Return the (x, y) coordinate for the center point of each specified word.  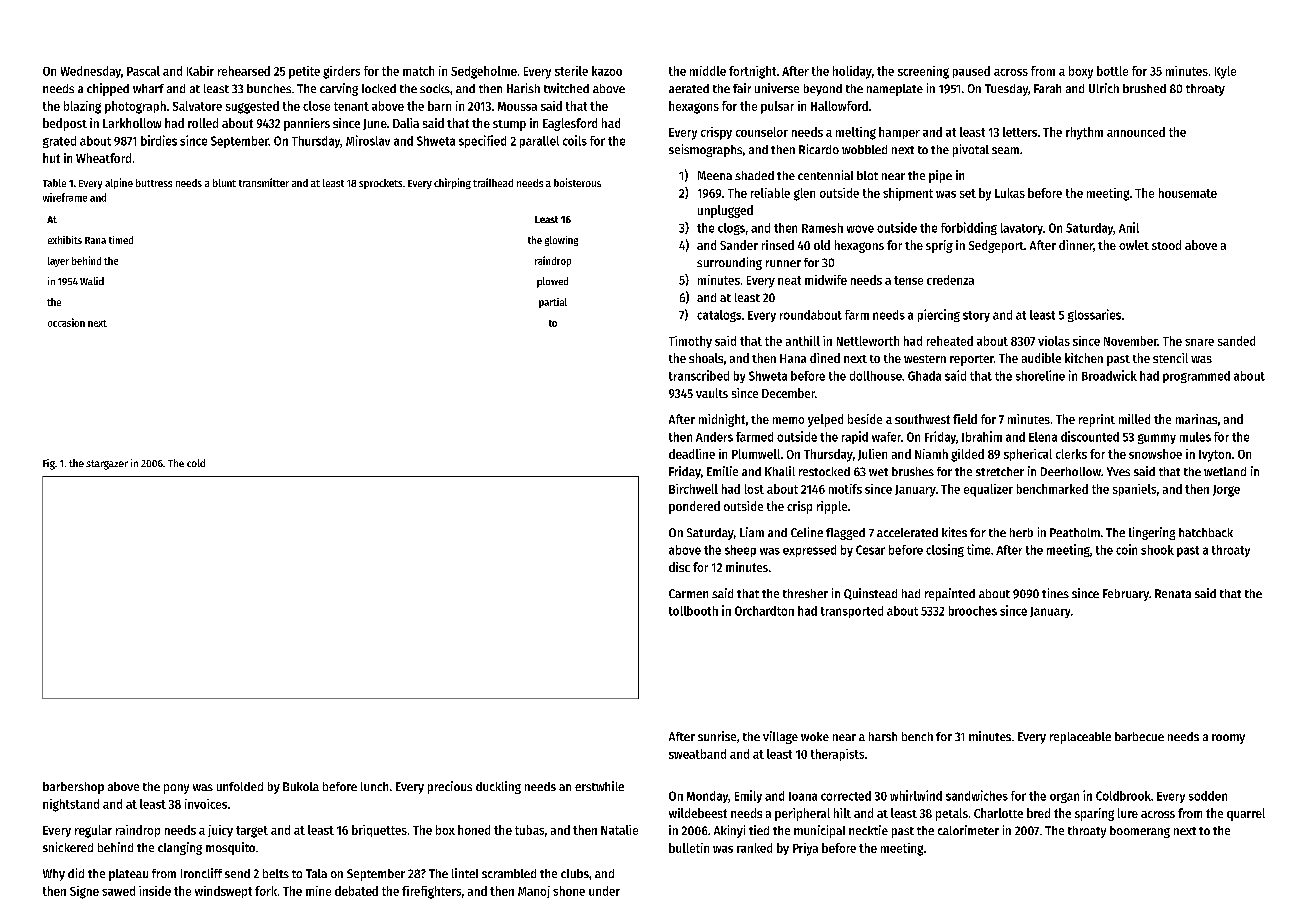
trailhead (493, 182)
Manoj (534, 892)
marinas (1196, 419)
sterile (571, 71)
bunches (269, 88)
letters (1020, 132)
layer (58, 262)
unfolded (240, 786)
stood (1166, 245)
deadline (692, 454)
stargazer (107, 465)
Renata (1173, 593)
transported (852, 612)
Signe (84, 892)
